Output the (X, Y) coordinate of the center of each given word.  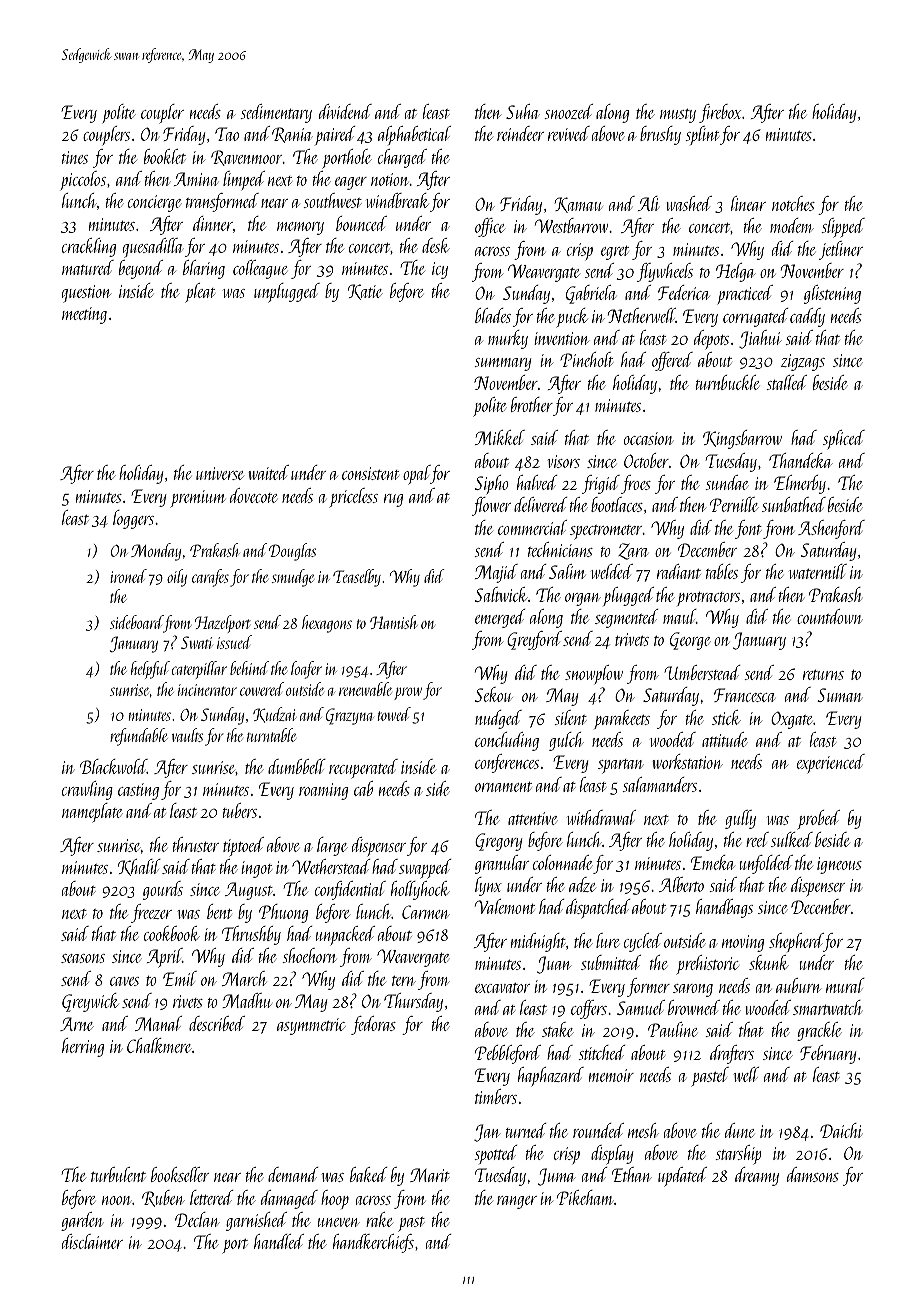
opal (416, 475)
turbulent (118, 1174)
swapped (425, 869)
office (490, 227)
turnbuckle (727, 382)
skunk (769, 962)
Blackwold (113, 766)
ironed (128, 576)
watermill (818, 571)
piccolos (83, 180)
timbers (496, 1096)
